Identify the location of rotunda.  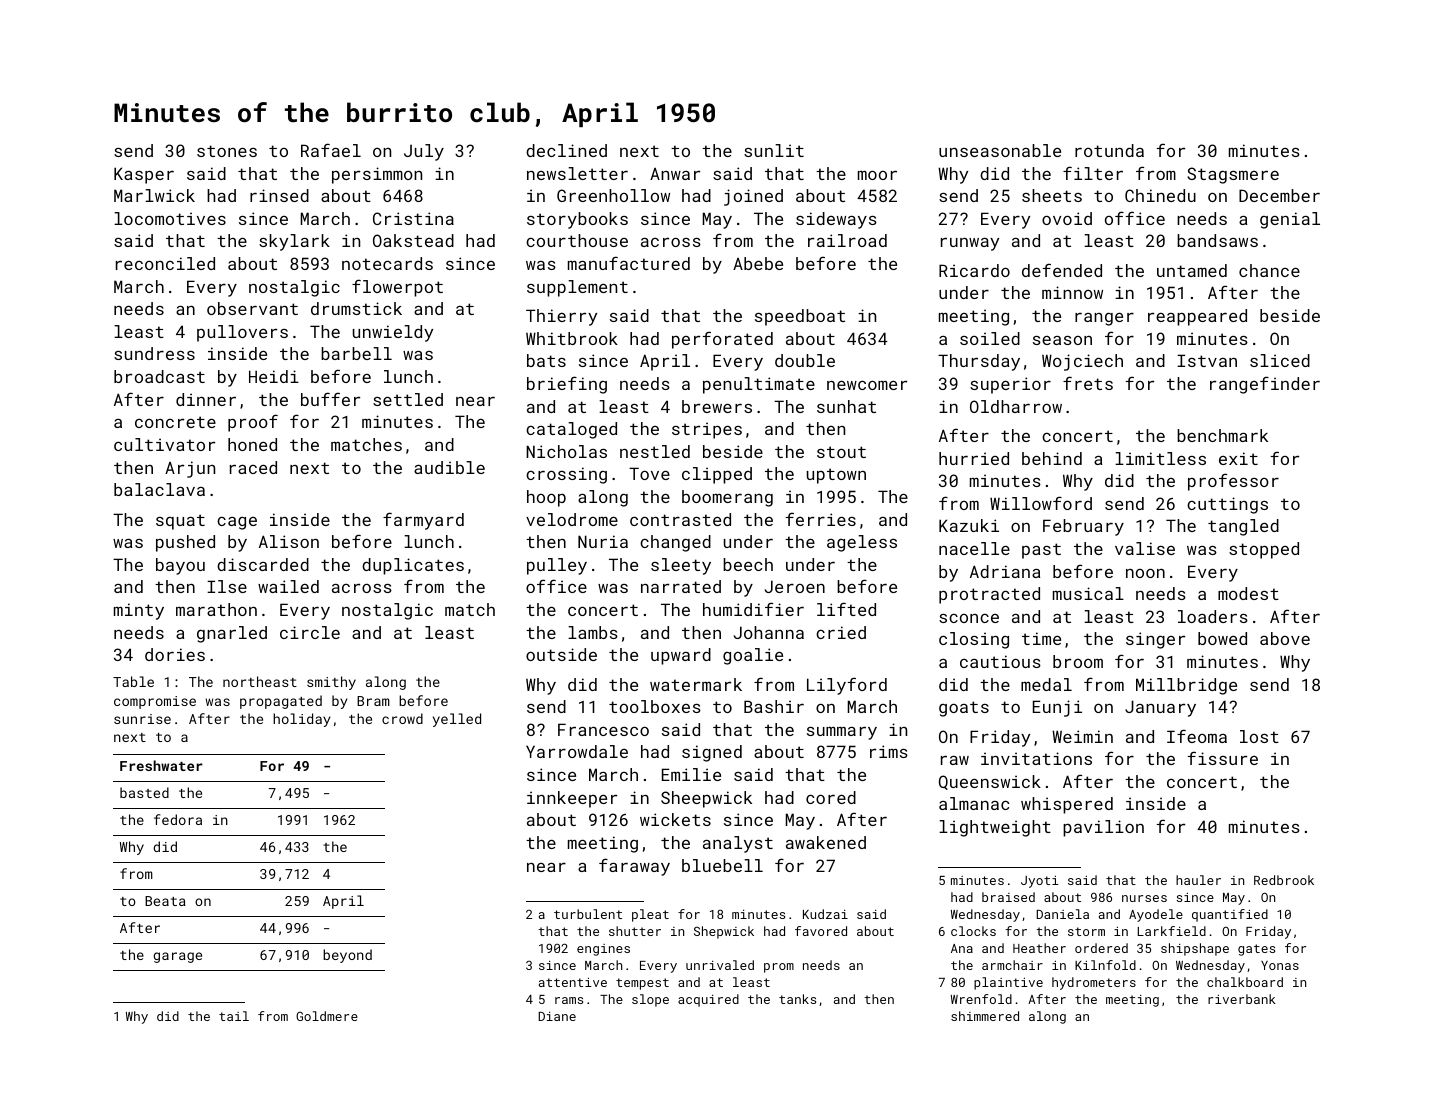
(1109, 150).
